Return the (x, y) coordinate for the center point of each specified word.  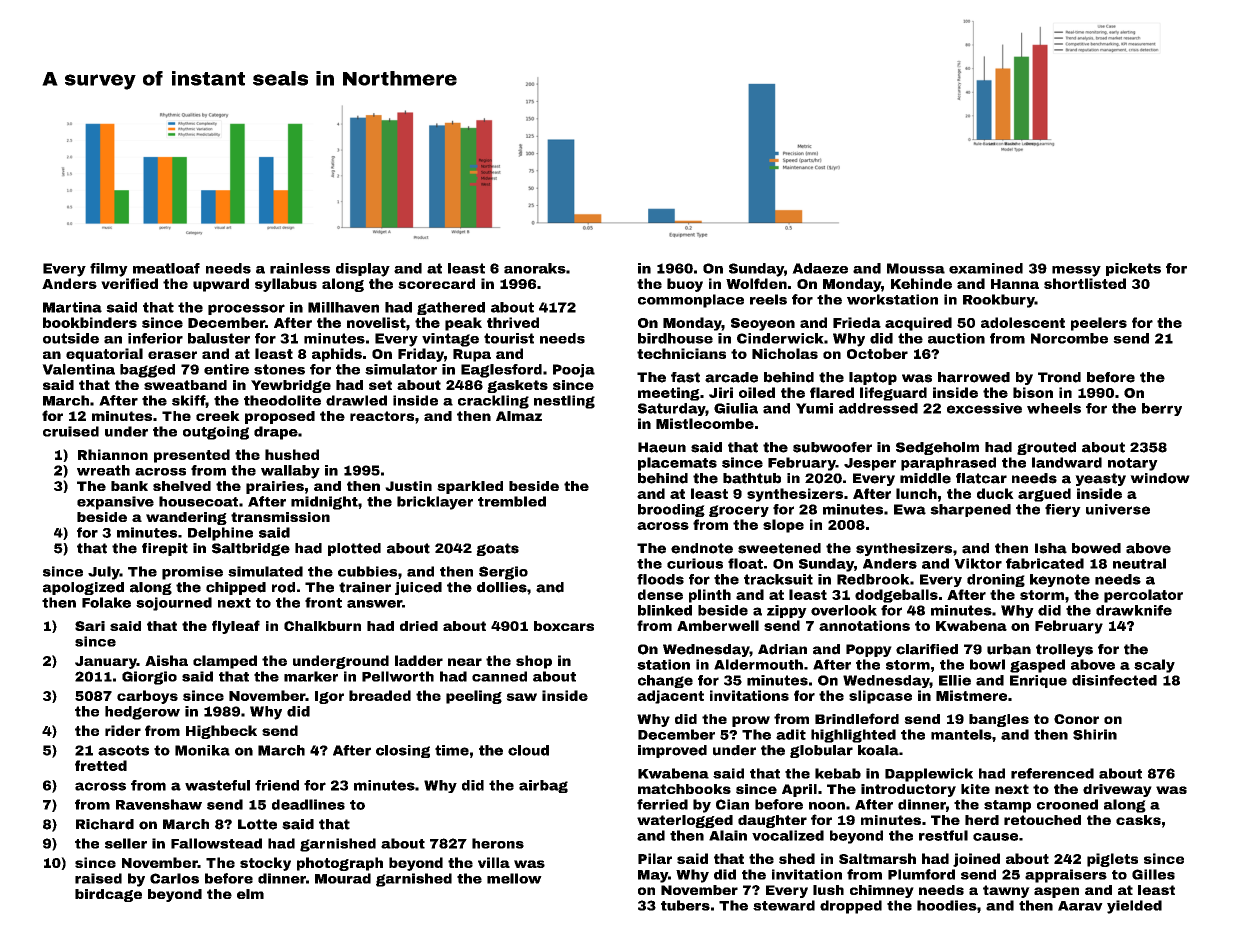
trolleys (1064, 650)
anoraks (535, 268)
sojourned (174, 604)
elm (250, 894)
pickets (1133, 269)
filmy (109, 270)
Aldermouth (758, 664)
